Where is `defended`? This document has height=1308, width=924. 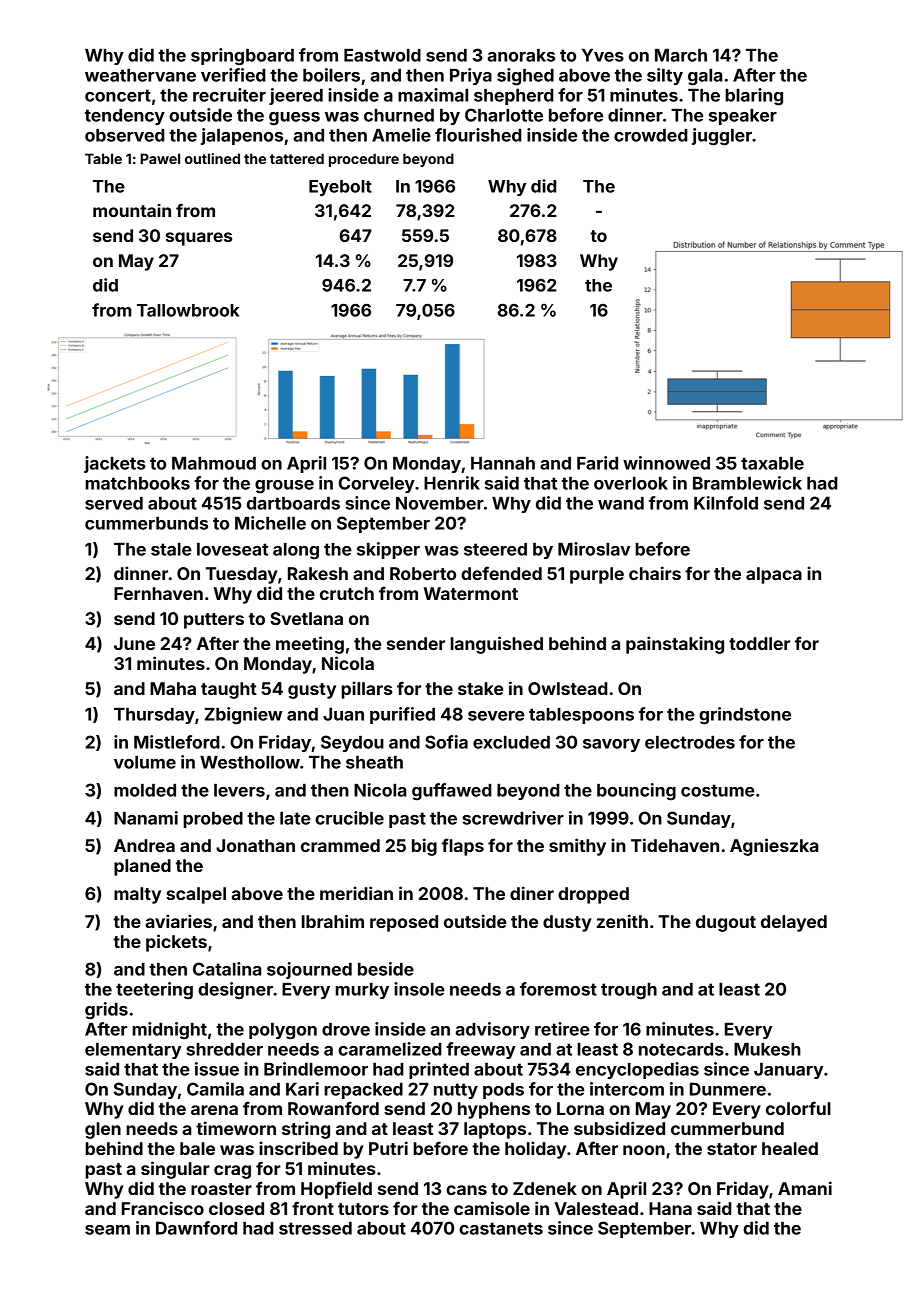
defended is located at coordinates (501, 573).
